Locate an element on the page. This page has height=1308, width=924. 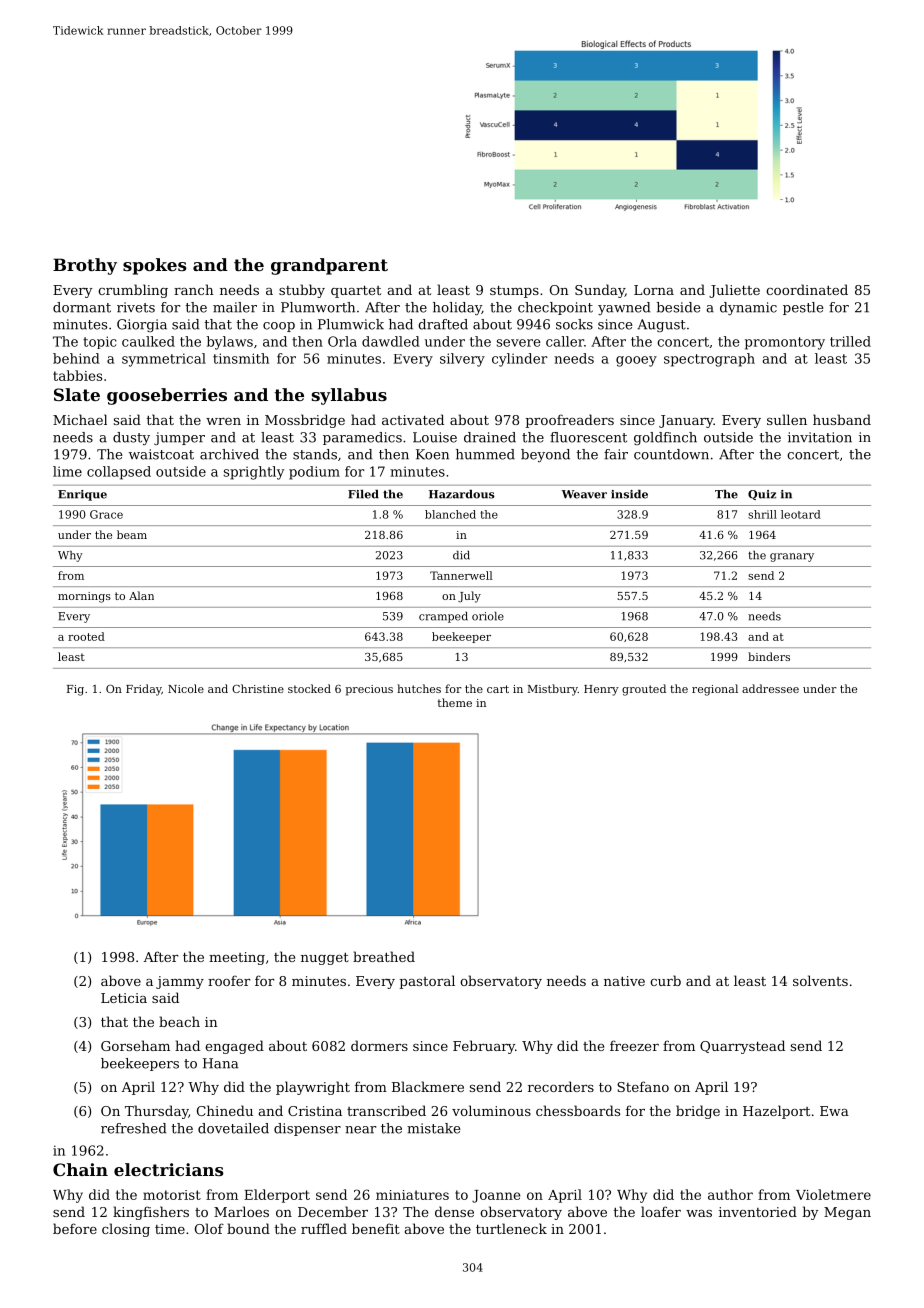
Leticia is located at coordinates (124, 998).
